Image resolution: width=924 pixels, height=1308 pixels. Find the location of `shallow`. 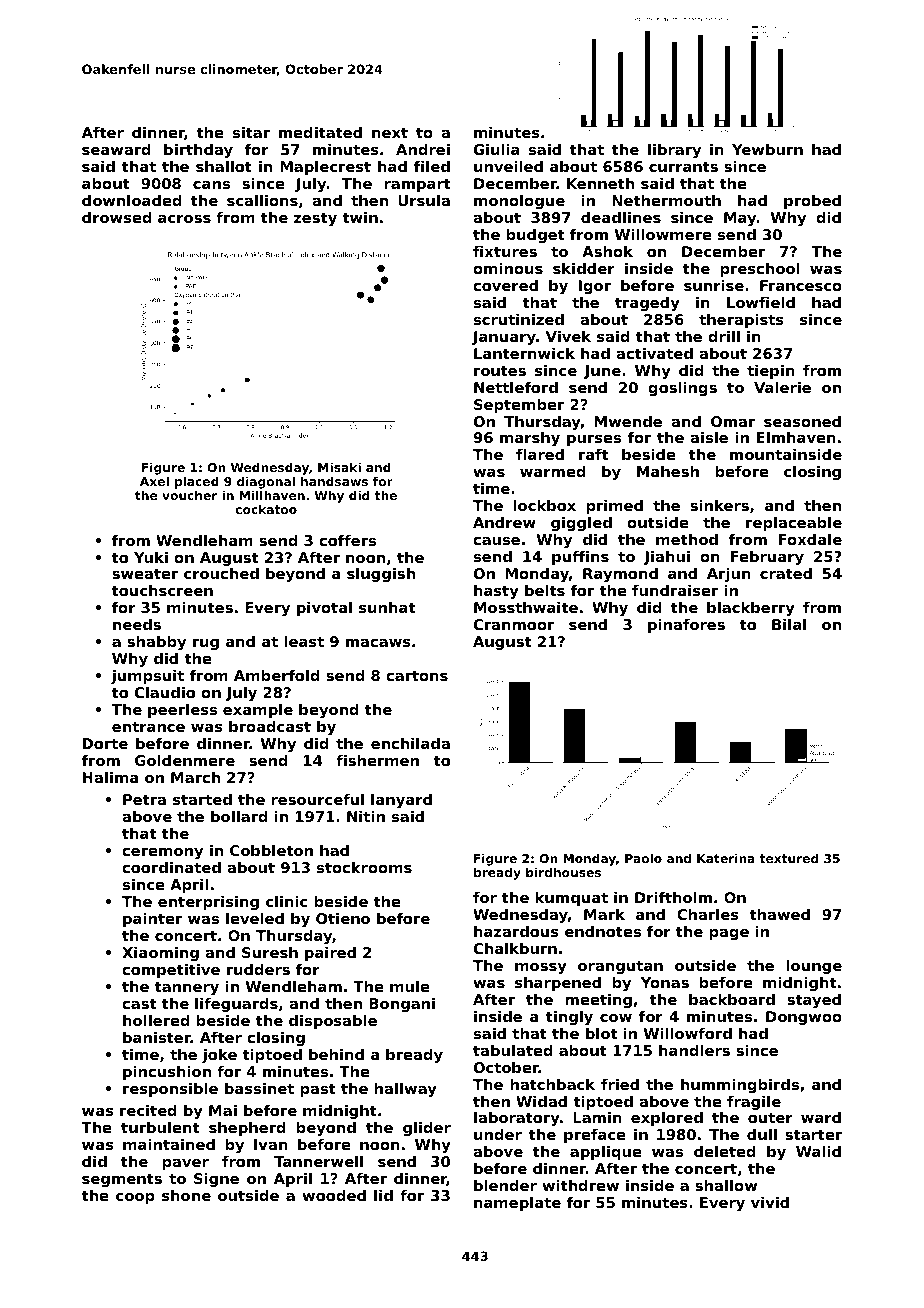

shallow is located at coordinates (726, 1185).
